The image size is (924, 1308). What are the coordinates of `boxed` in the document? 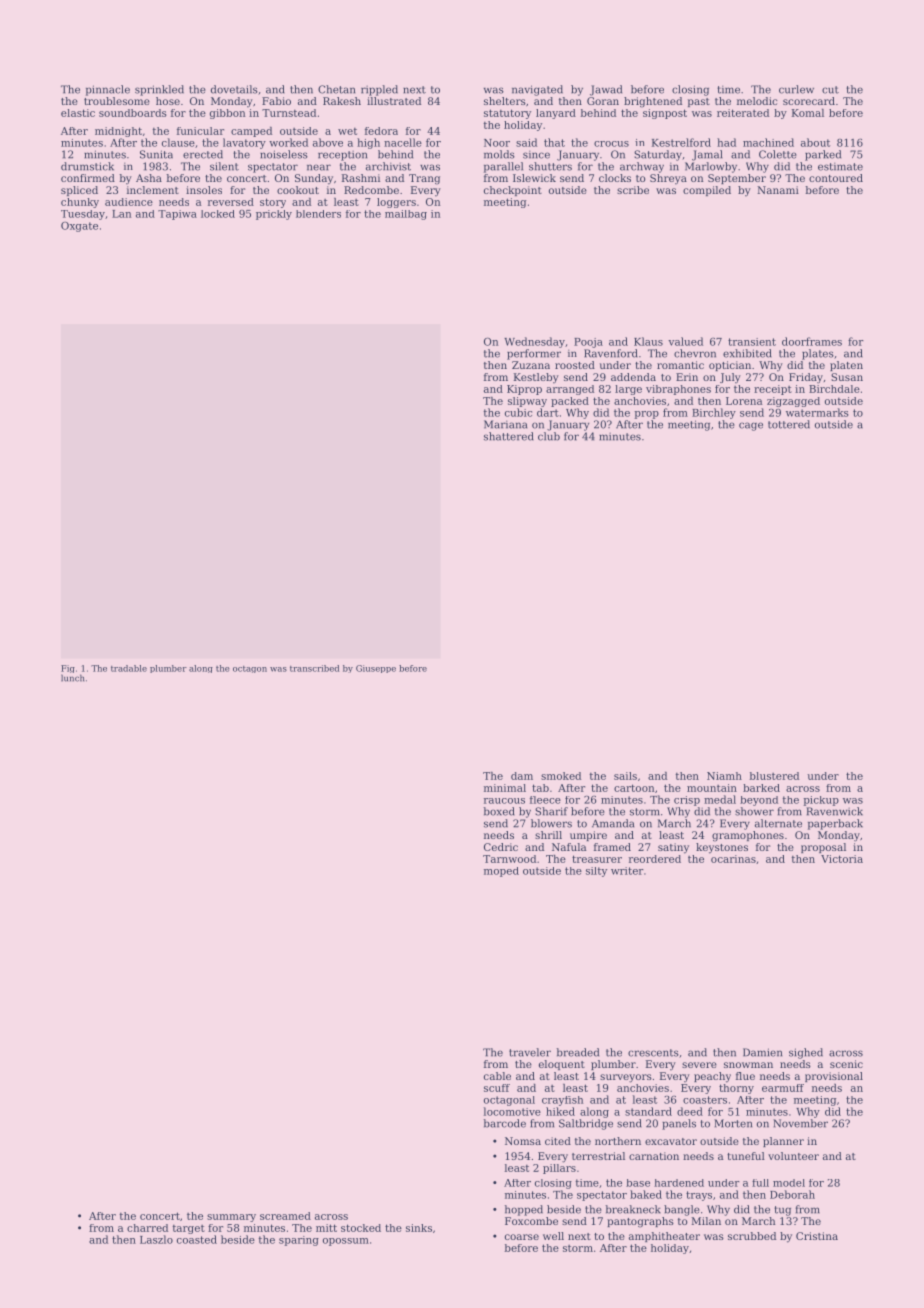 It's located at (499, 811).
